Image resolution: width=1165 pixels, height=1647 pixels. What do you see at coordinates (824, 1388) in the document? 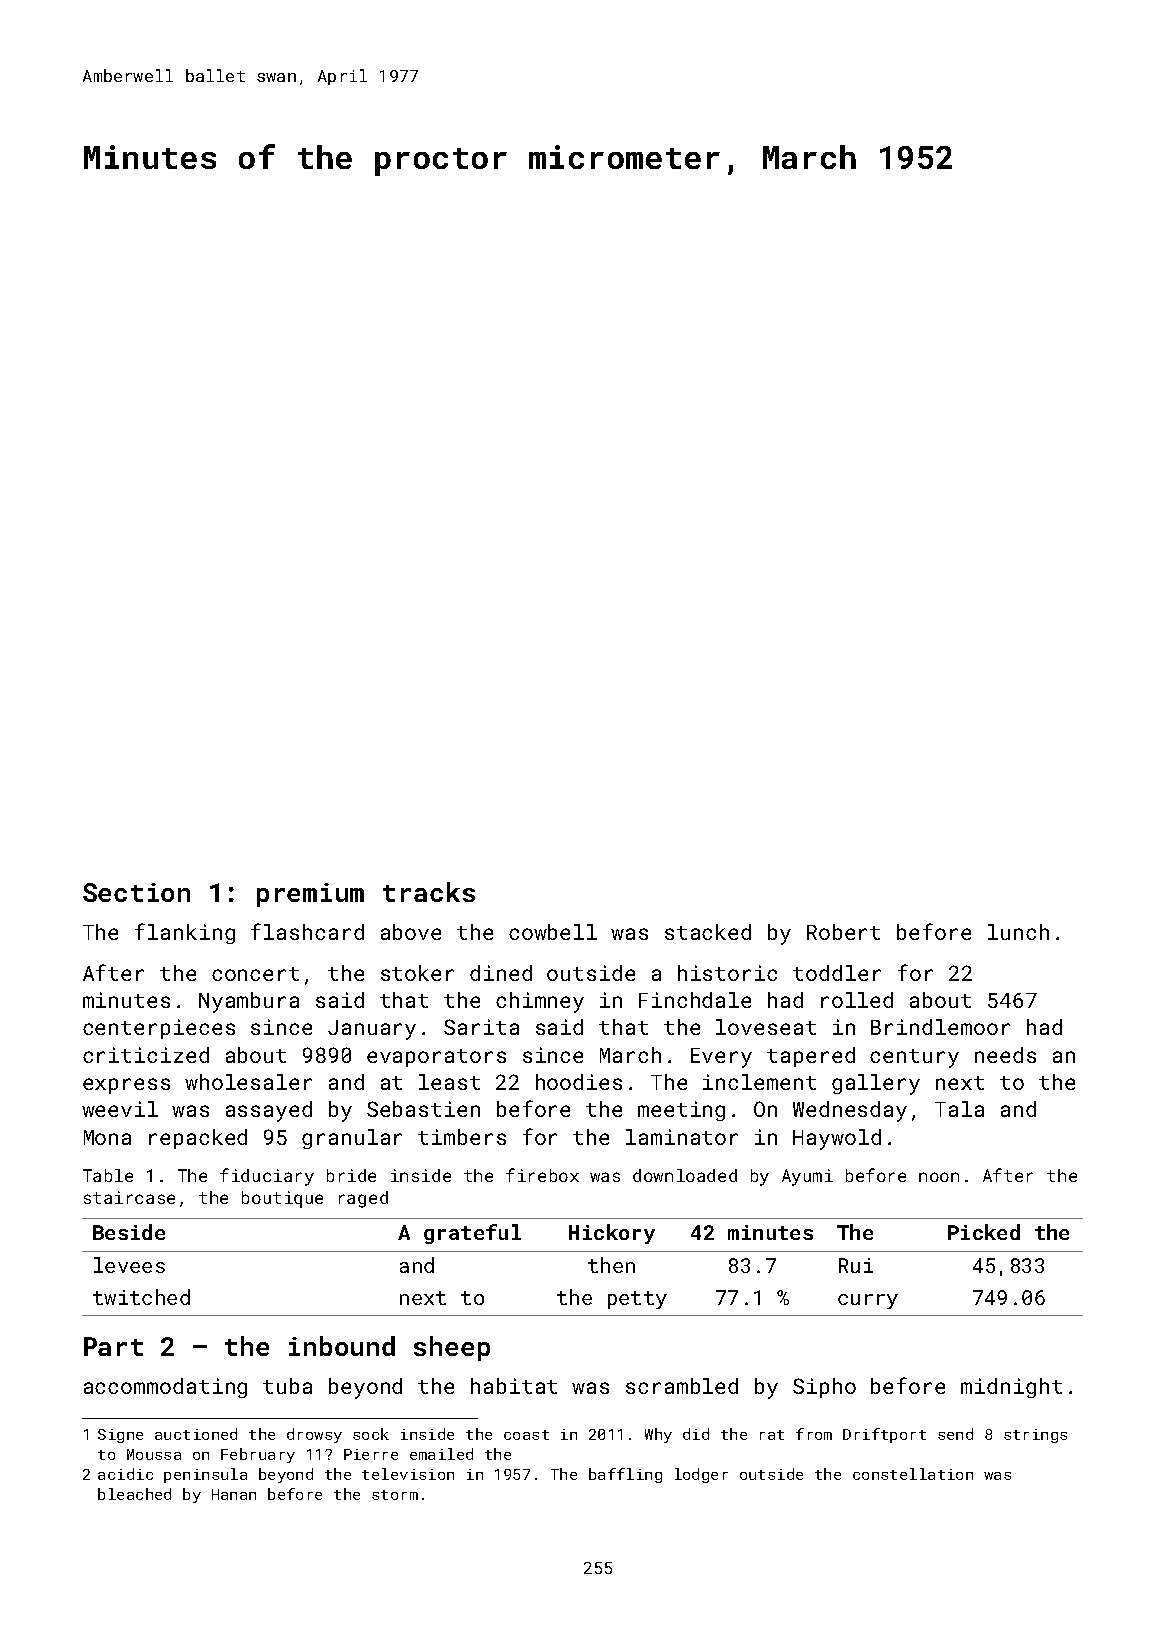
I see `Sipho` at bounding box center [824, 1388].
